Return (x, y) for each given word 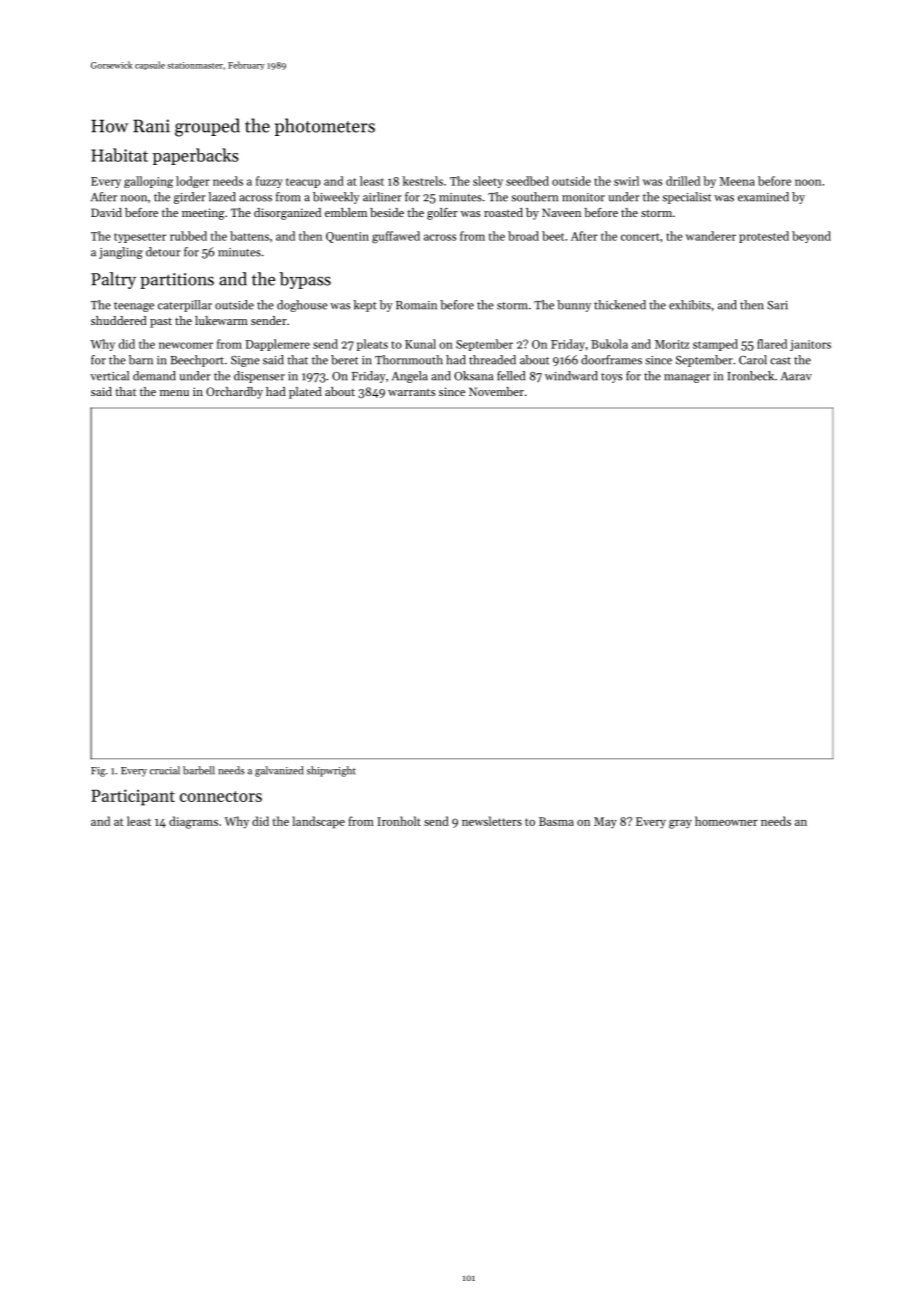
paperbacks (196, 156)
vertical (109, 376)
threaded (492, 360)
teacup (303, 183)
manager (687, 378)
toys (611, 378)
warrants (411, 392)
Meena (737, 181)
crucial (165, 770)
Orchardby (234, 393)
